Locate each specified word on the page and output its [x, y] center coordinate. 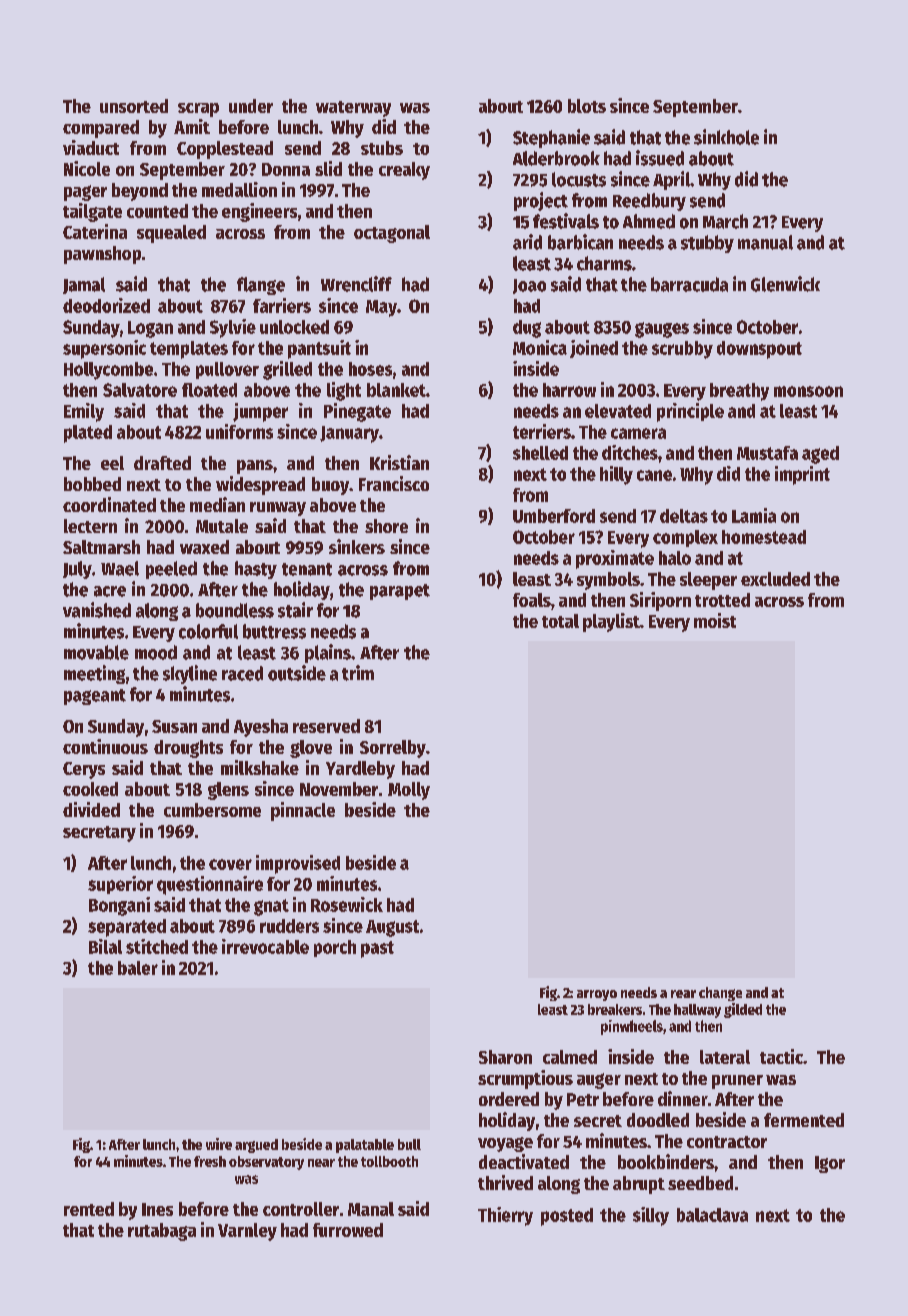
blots [587, 106]
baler [138, 968]
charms [604, 263]
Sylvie [233, 328]
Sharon [505, 1057]
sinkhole [726, 137]
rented [89, 1209]
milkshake [260, 767]
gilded [743, 1010]
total [560, 621]
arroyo [597, 995]
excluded [775, 579]
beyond [140, 192]
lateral [725, 1057]
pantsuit [319, 349]
